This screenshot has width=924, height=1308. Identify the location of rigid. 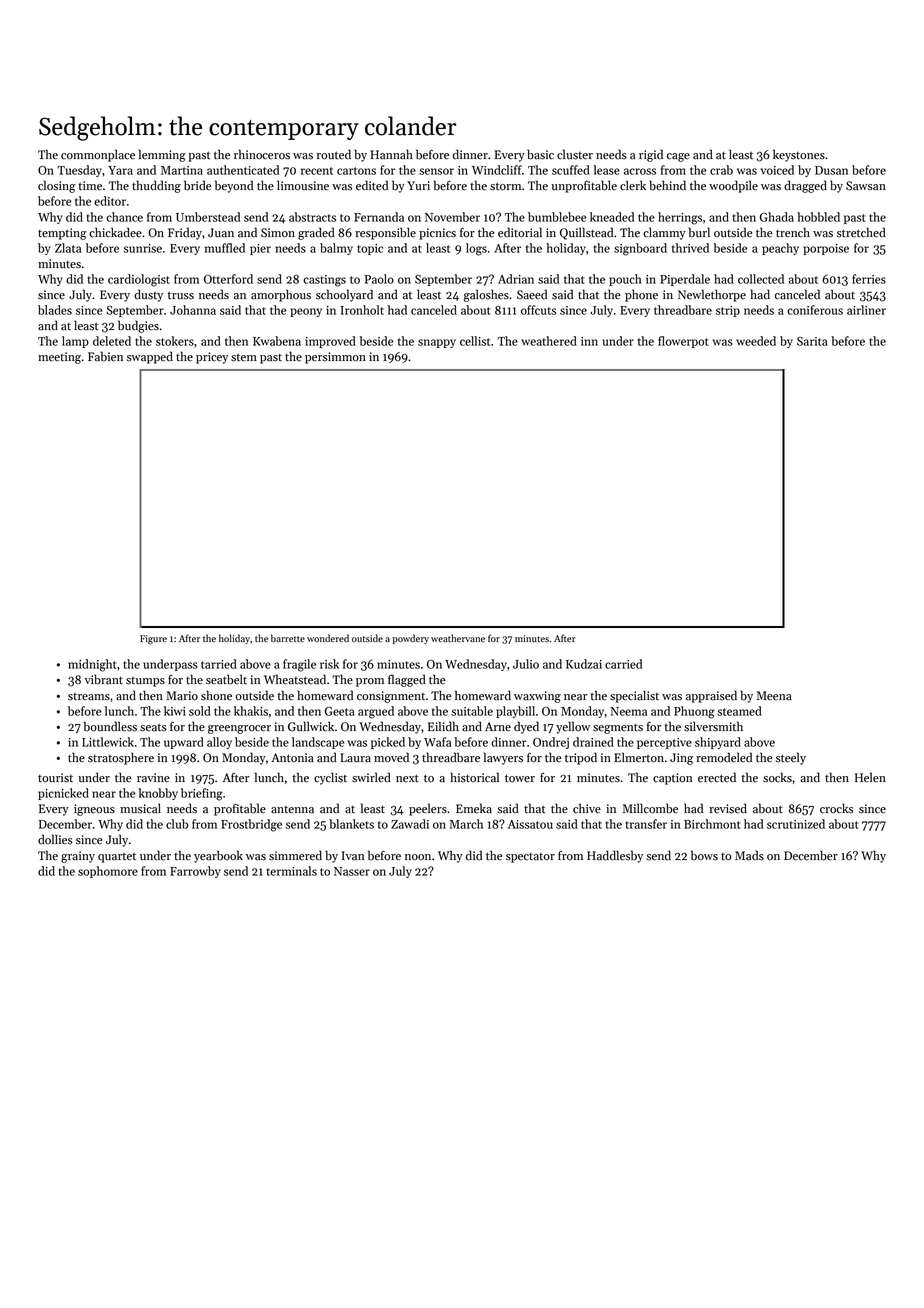
(651, 155).
